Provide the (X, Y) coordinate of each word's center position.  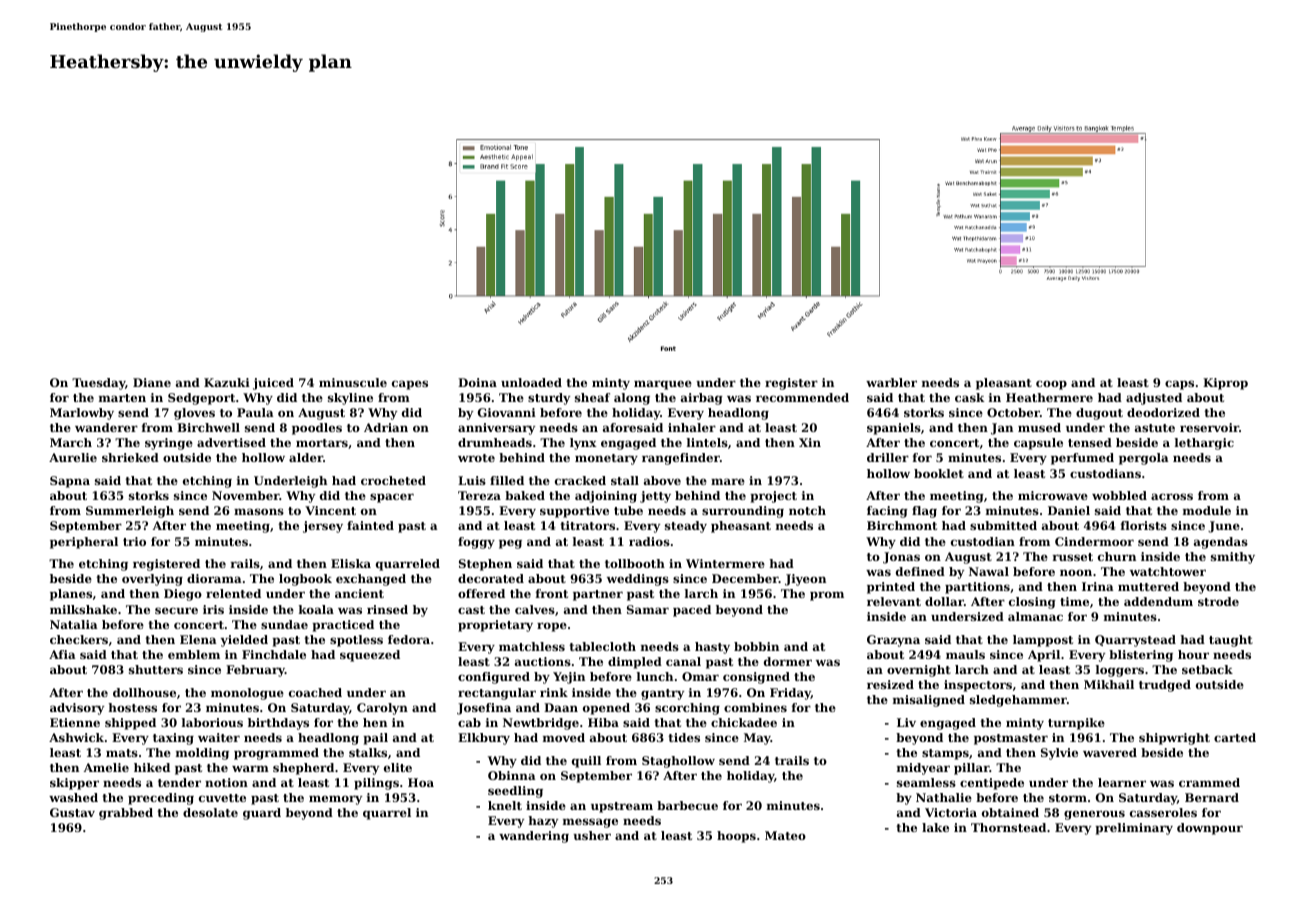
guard (262, 814)
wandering (534, 837)
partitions (977, 588)
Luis (472, 480)
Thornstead (1008, 827)
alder (306, 457)
